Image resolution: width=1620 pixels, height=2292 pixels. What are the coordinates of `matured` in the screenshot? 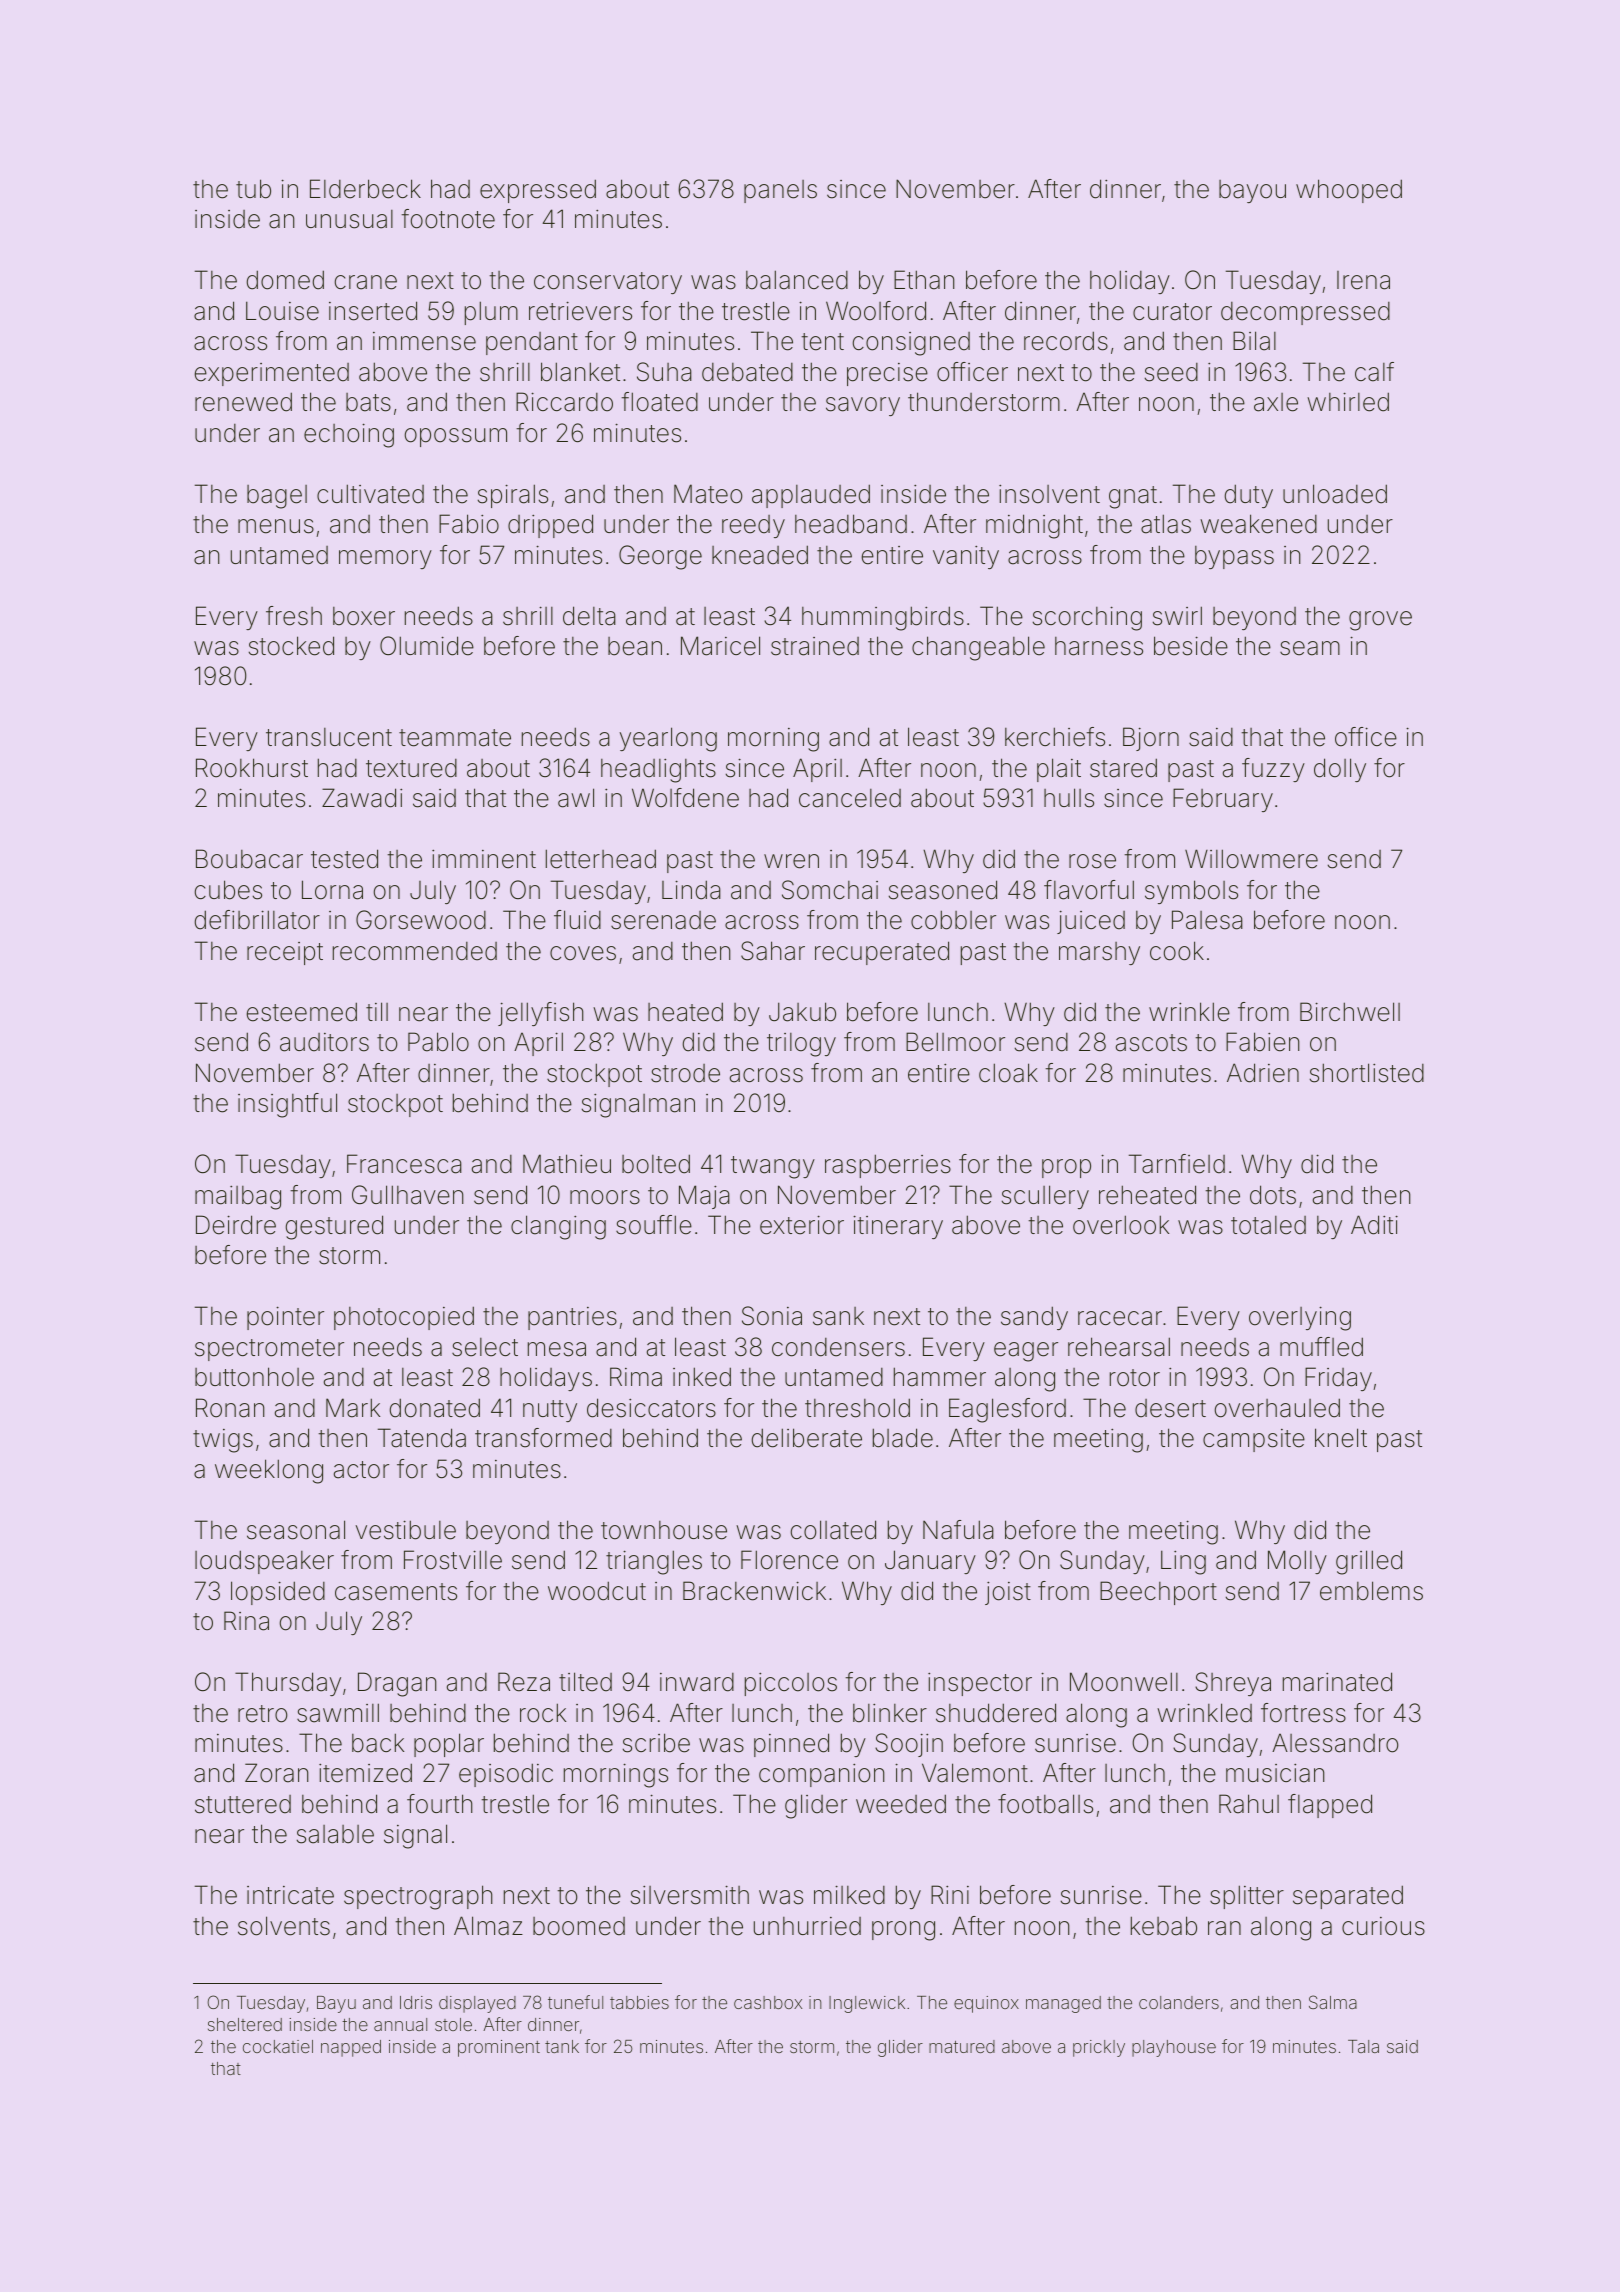 It's located at (962, 2046).
